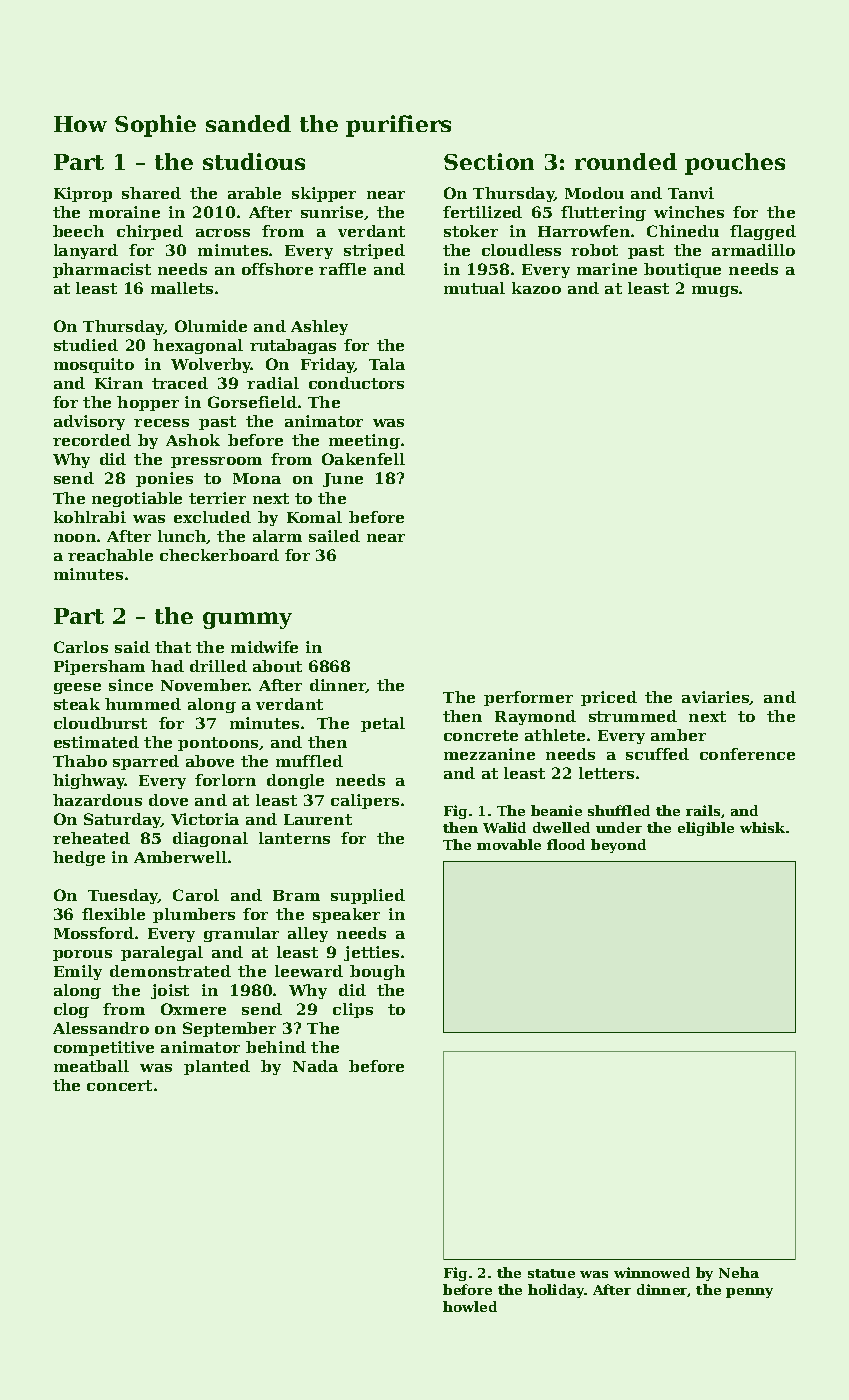 The image size is (849, 1400). What do you see at coordinates (212, 517) in the screenshot?
I see `excluded` at bounding box center [212, 517].
